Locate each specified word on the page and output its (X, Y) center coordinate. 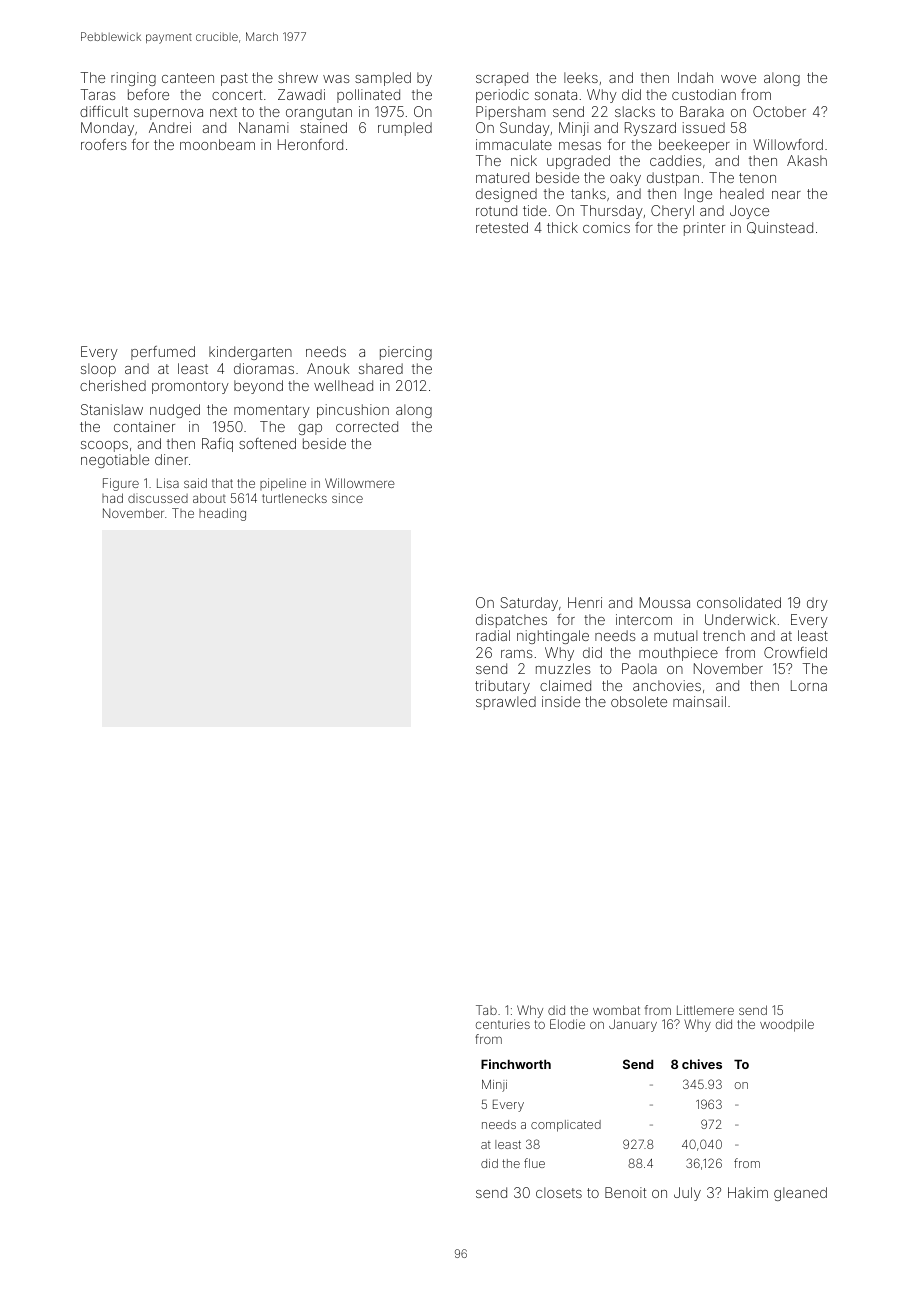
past (234, 79)
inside (561, 701)
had (112, 498)
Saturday (529, 604)
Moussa (665, 602)
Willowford (788, 144)
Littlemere (705, 1010)
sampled (383, 79)
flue (534, 1163)
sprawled (506, 703)
